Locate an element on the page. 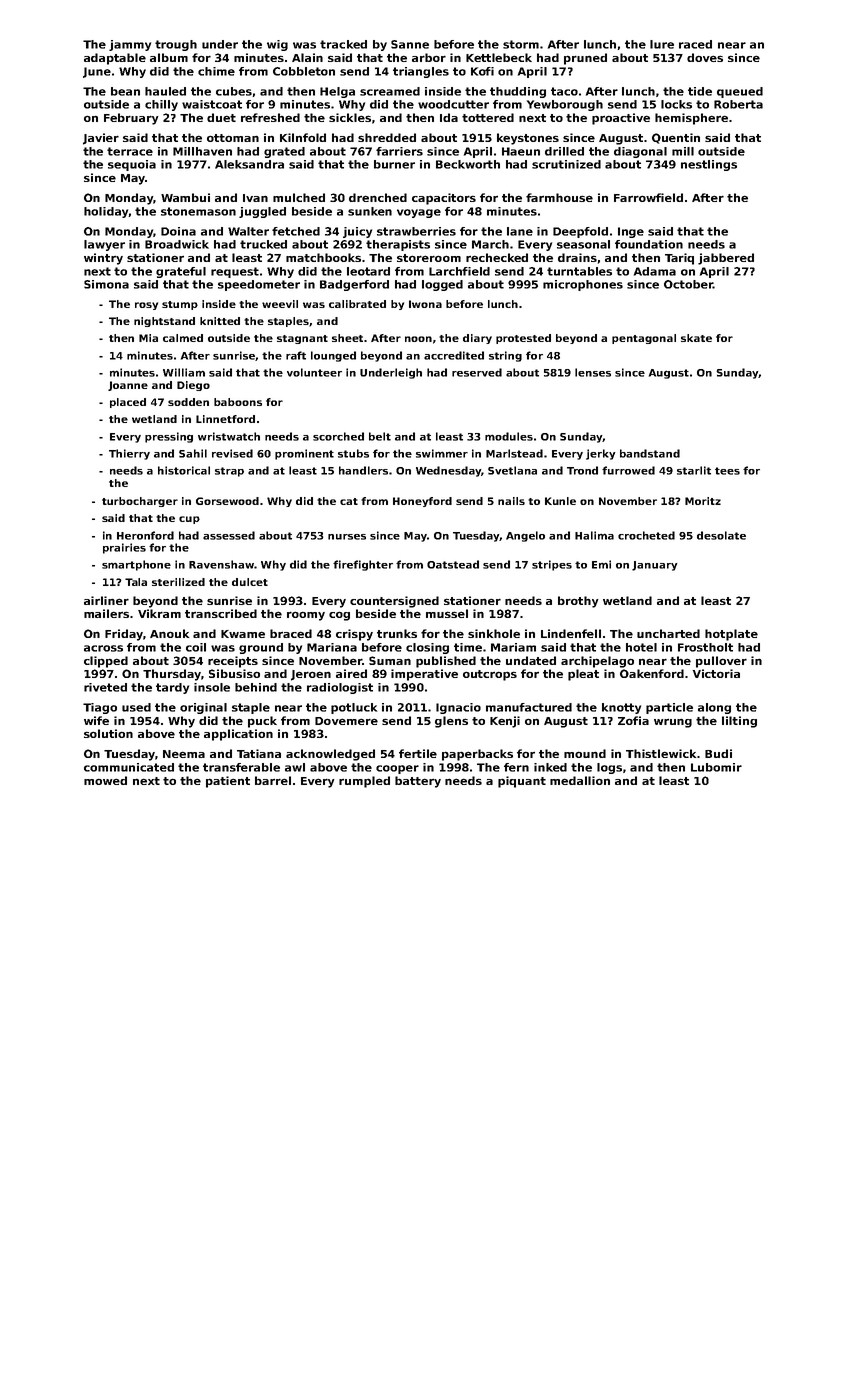  string is located at coordinates (505, 356).
